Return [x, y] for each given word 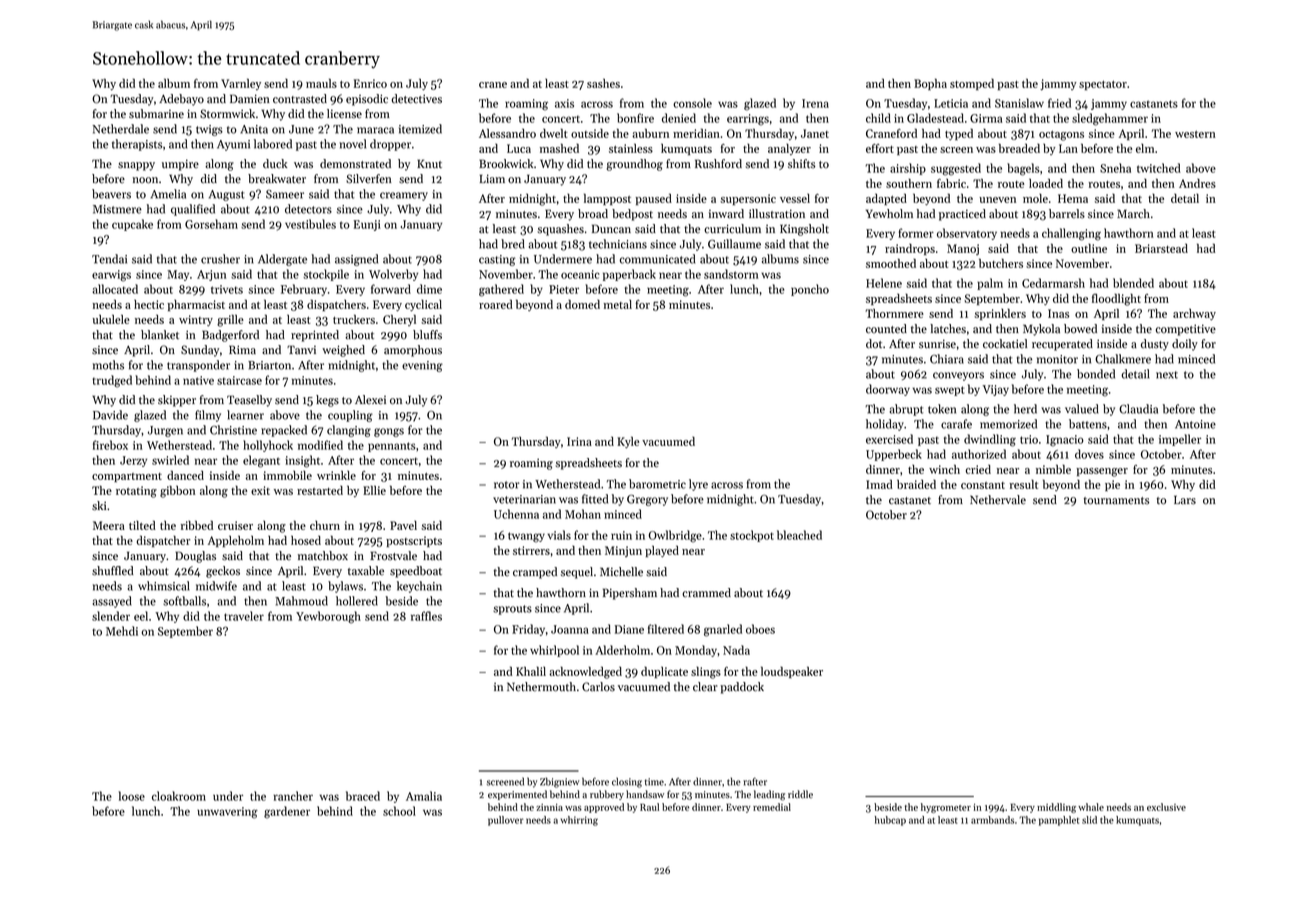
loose [131, 796]
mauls [321, 83]
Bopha [930, 84]
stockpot [752, 536]
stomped [972, 84]
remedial [772, 807]
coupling [350, 416]
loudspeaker [792, 672]
